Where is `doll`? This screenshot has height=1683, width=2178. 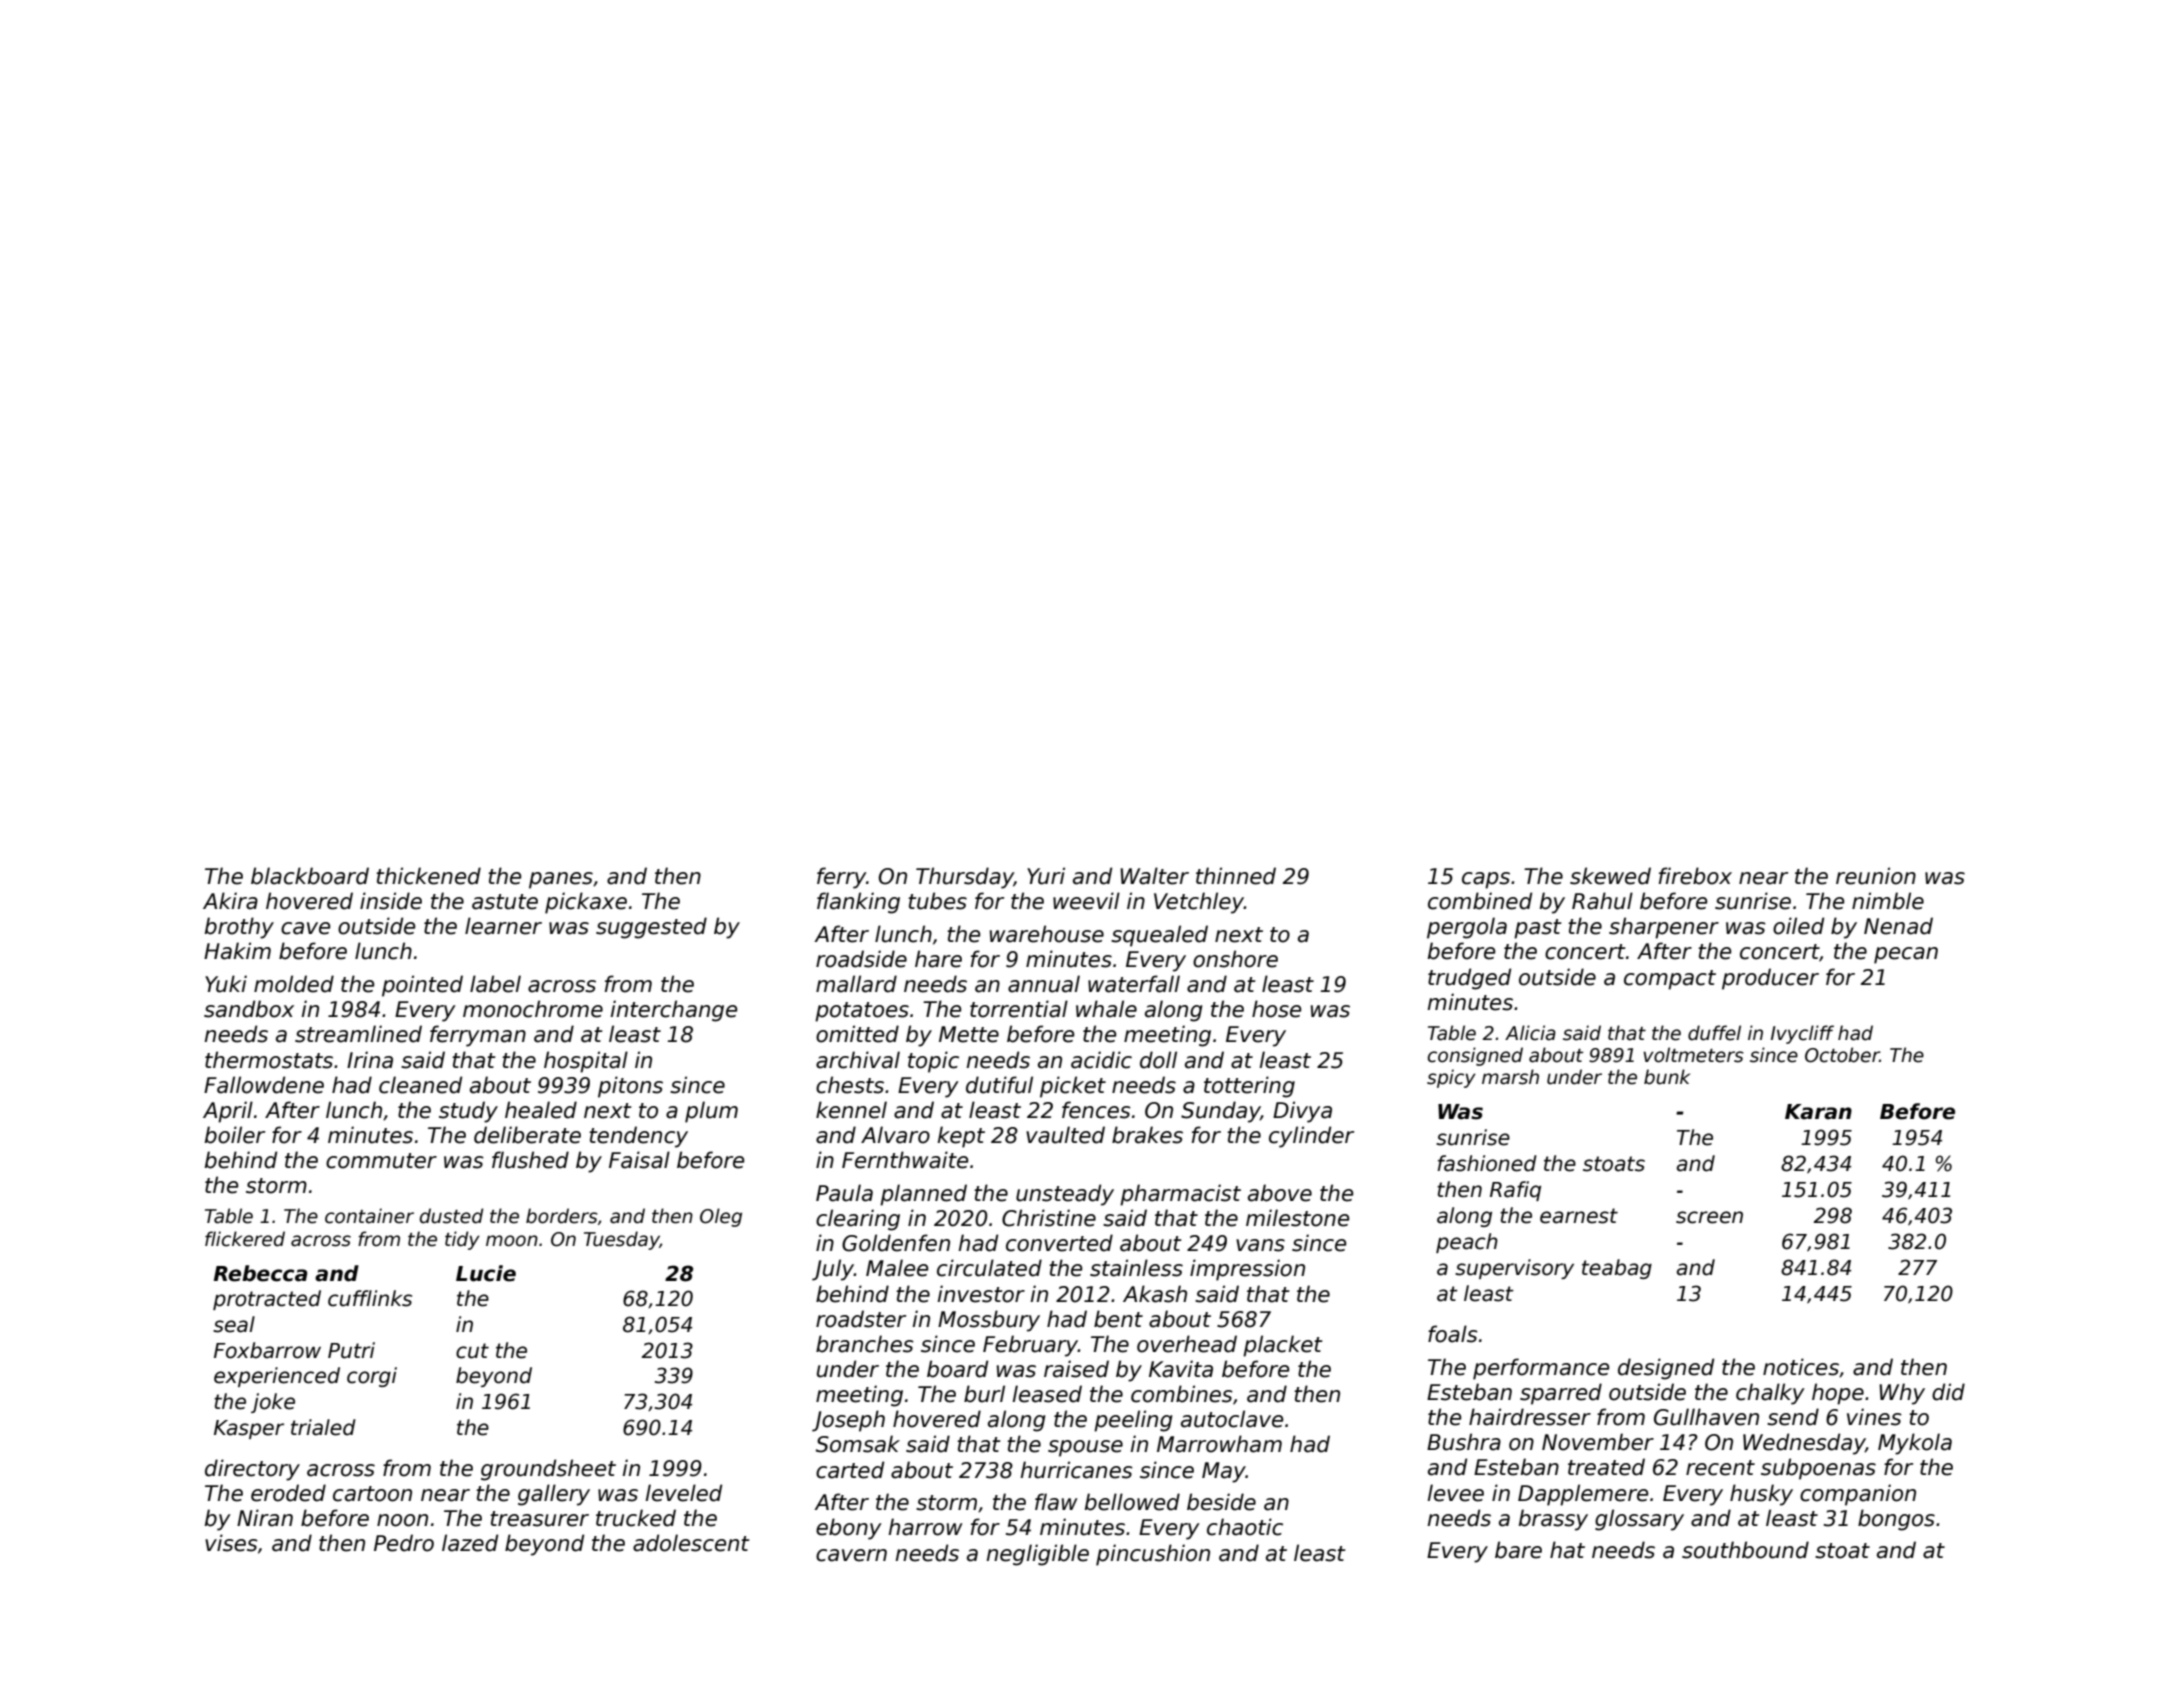 doll is located at coordinates (1158, 1060).
